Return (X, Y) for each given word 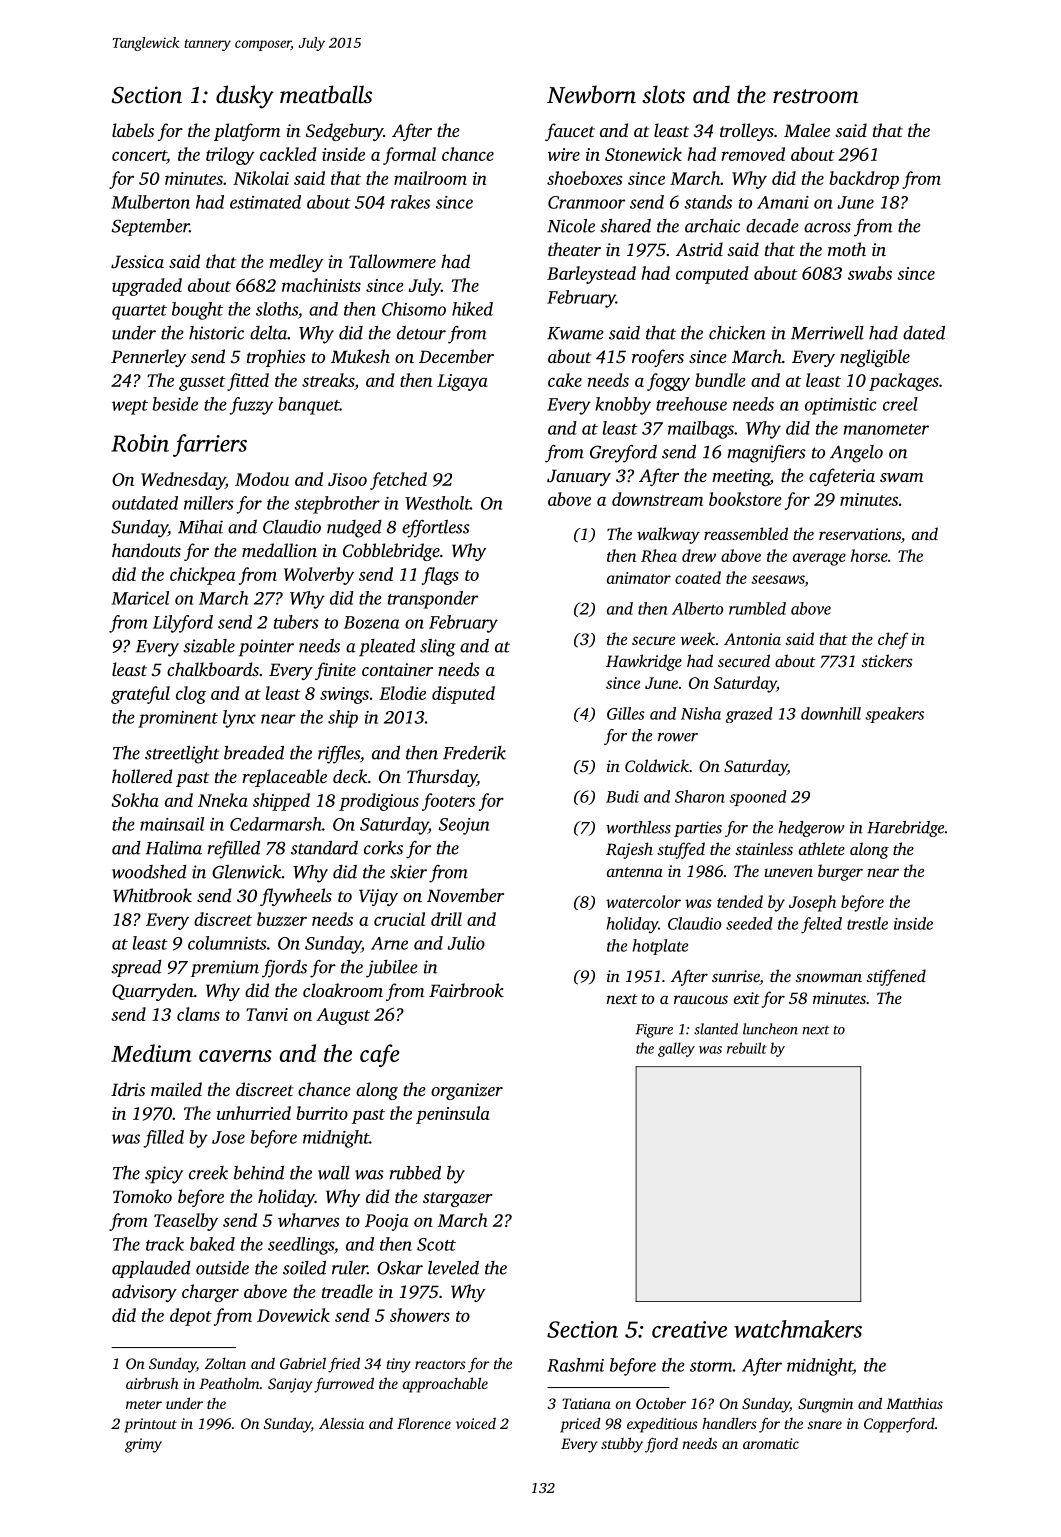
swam (901, 477)
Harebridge (905, 829)
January (579, 477)
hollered (142, 776)
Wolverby (319, 576)
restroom (815, 96)
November (465, 895)
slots (663, 94)
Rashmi (575, 1365)
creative (689, 1329)
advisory (144, 1293)
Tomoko (142, 1196)
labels (133, 130)
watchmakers (798, 1329)
